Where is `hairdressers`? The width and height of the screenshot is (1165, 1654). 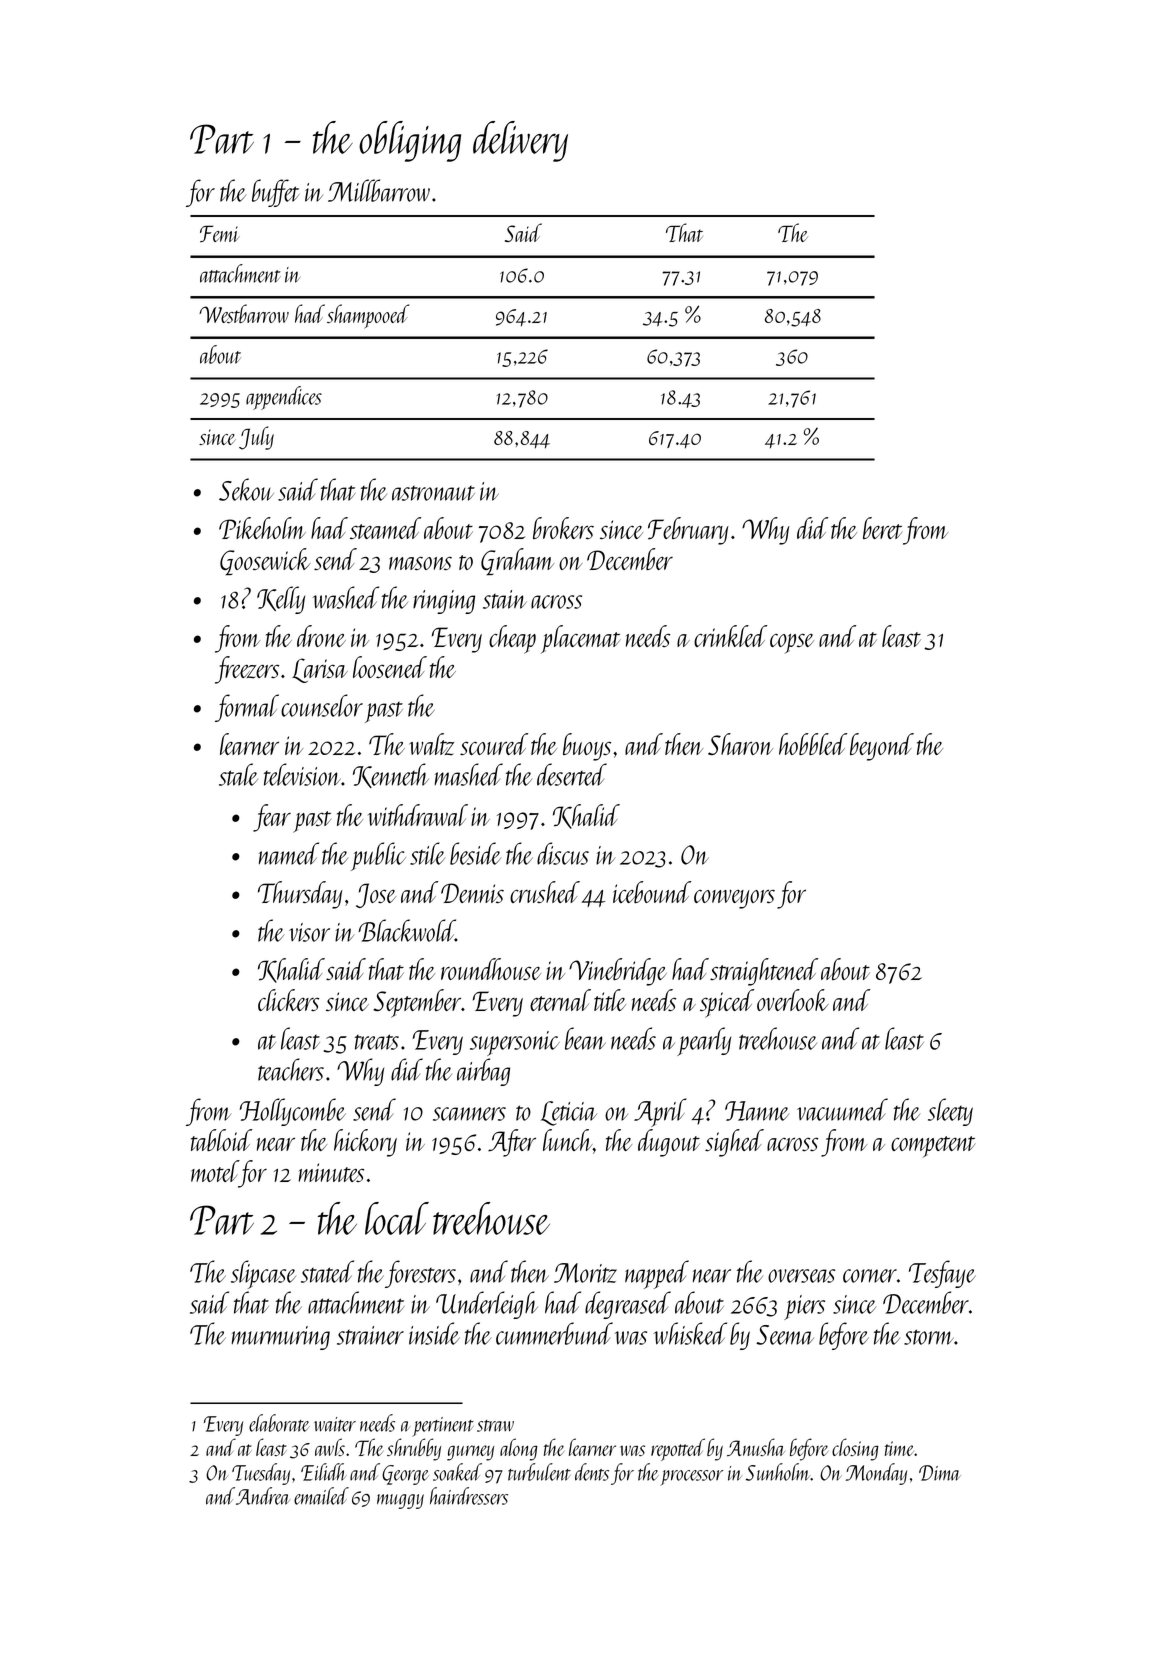
hairdressers is located at coordinates (469, 1496).
